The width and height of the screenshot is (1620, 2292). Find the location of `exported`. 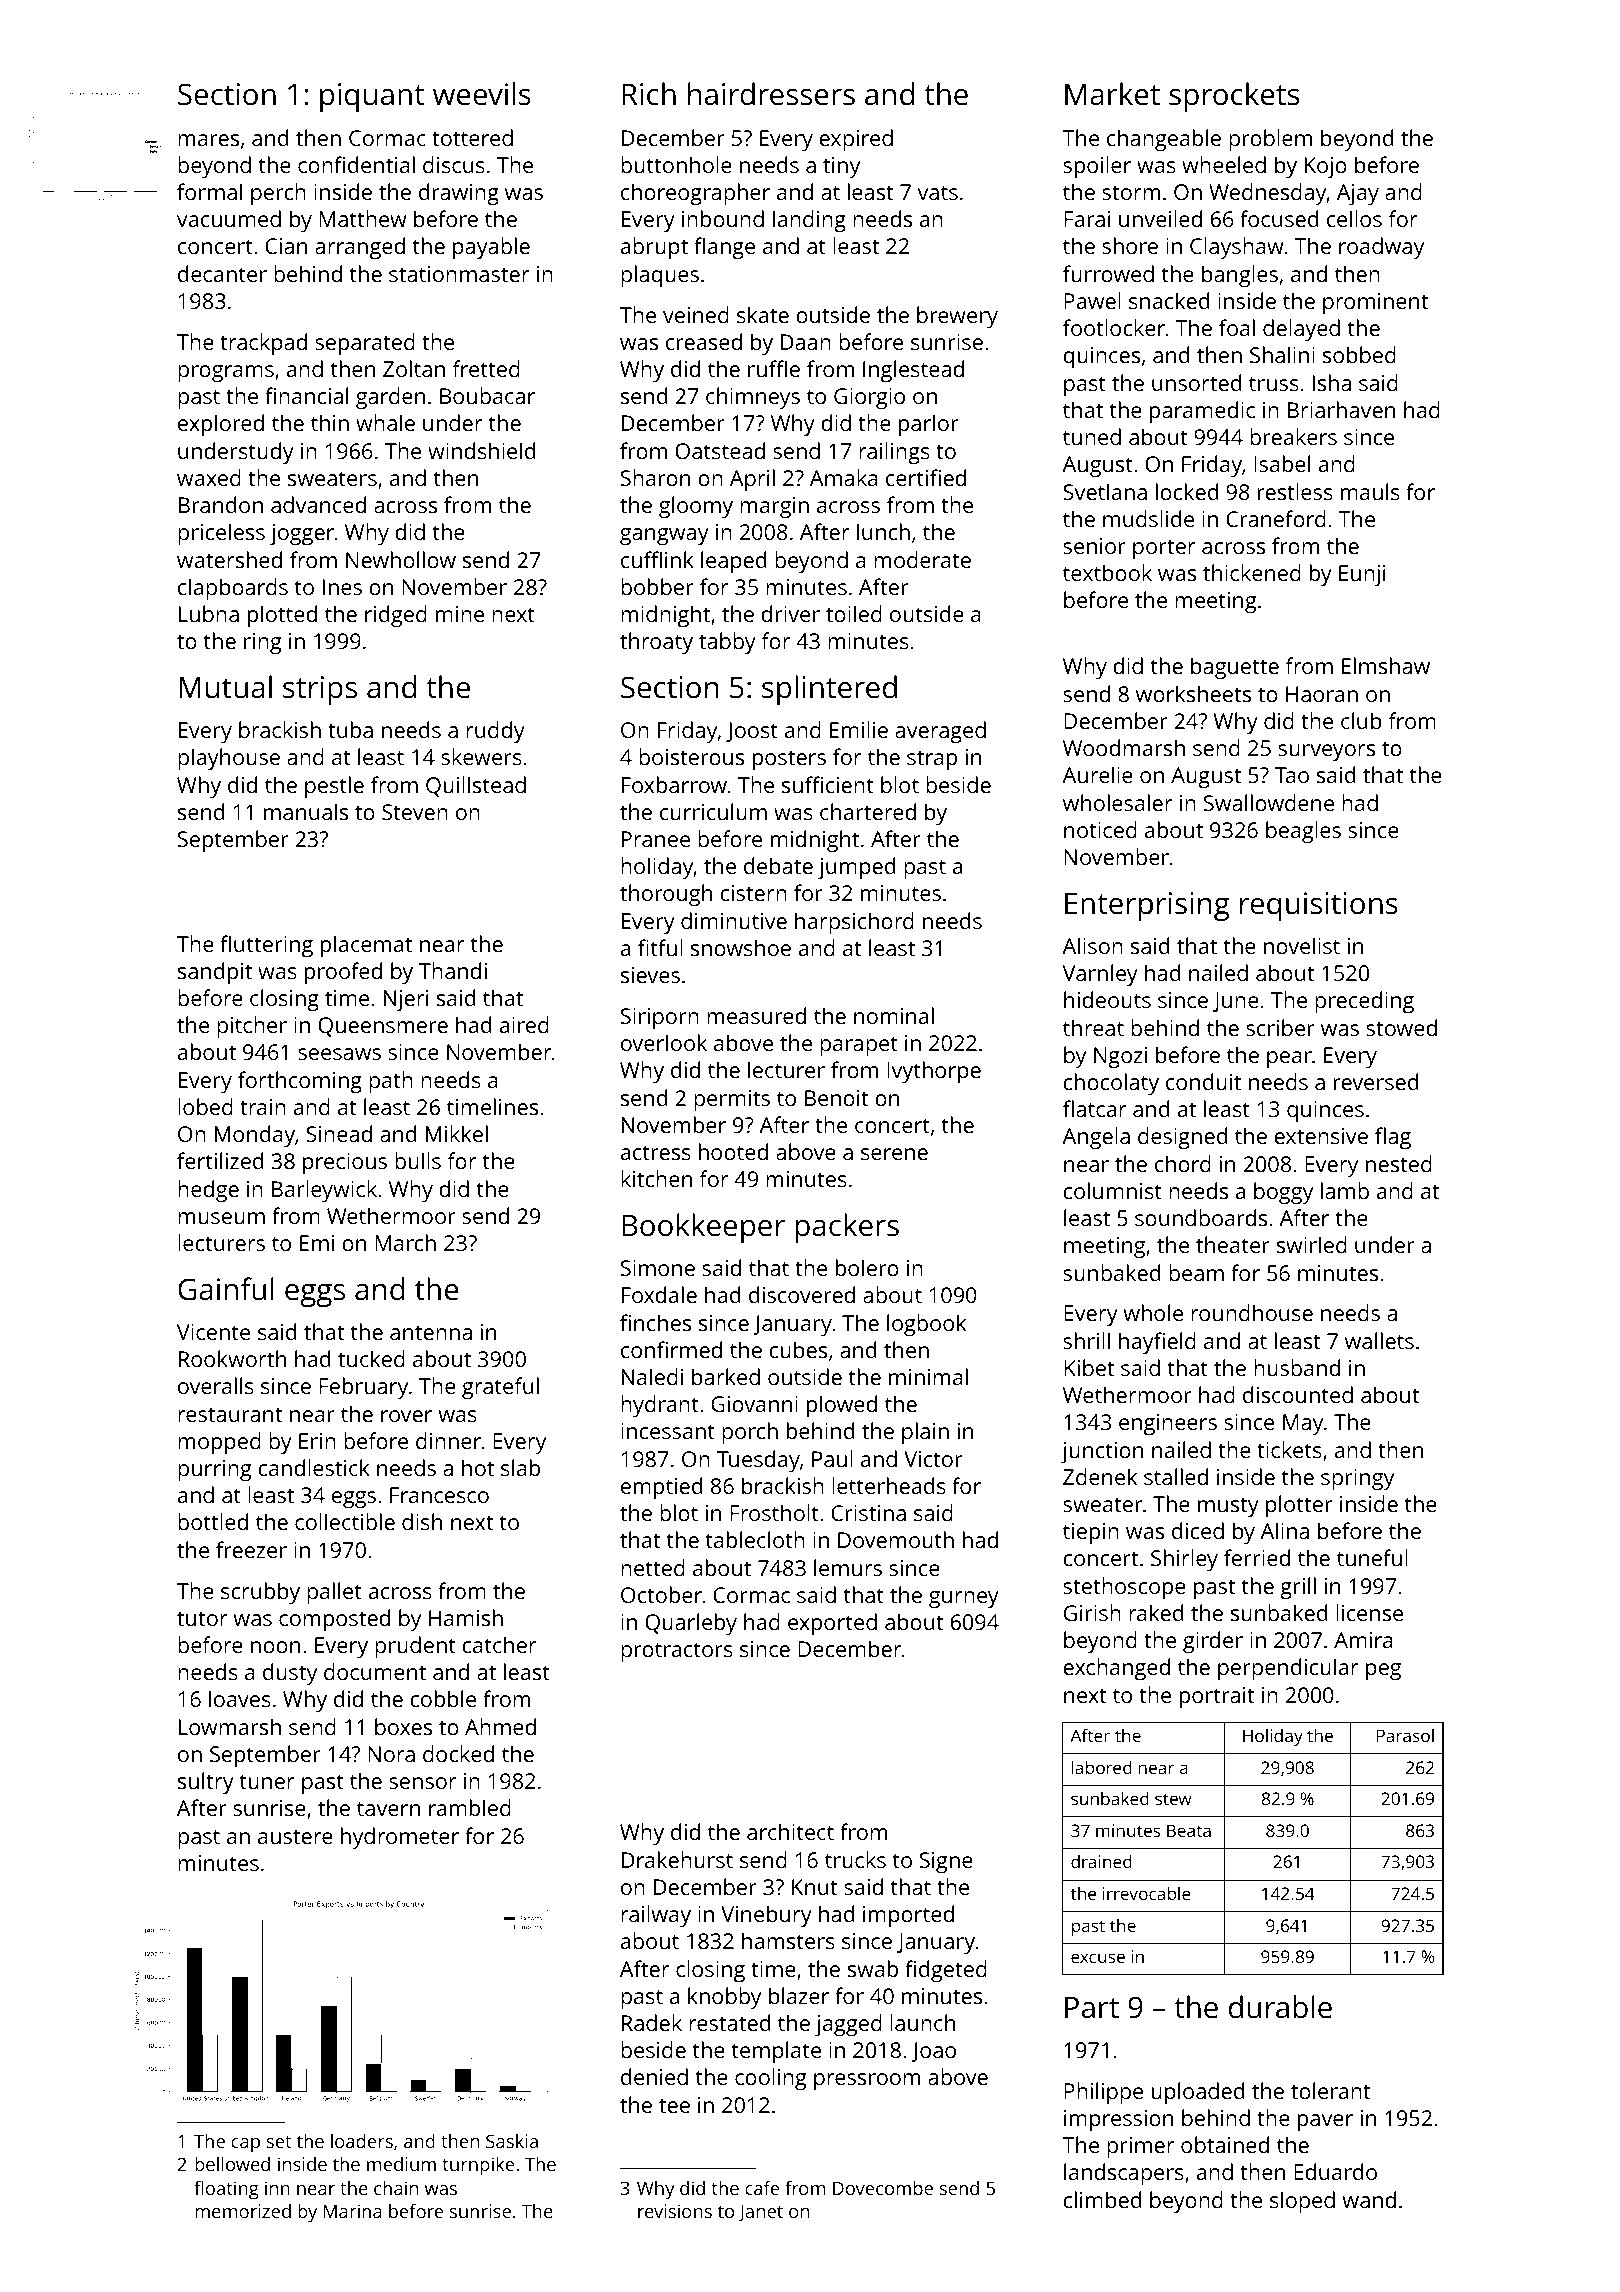

exported is located at coordinates (832, 1624).
